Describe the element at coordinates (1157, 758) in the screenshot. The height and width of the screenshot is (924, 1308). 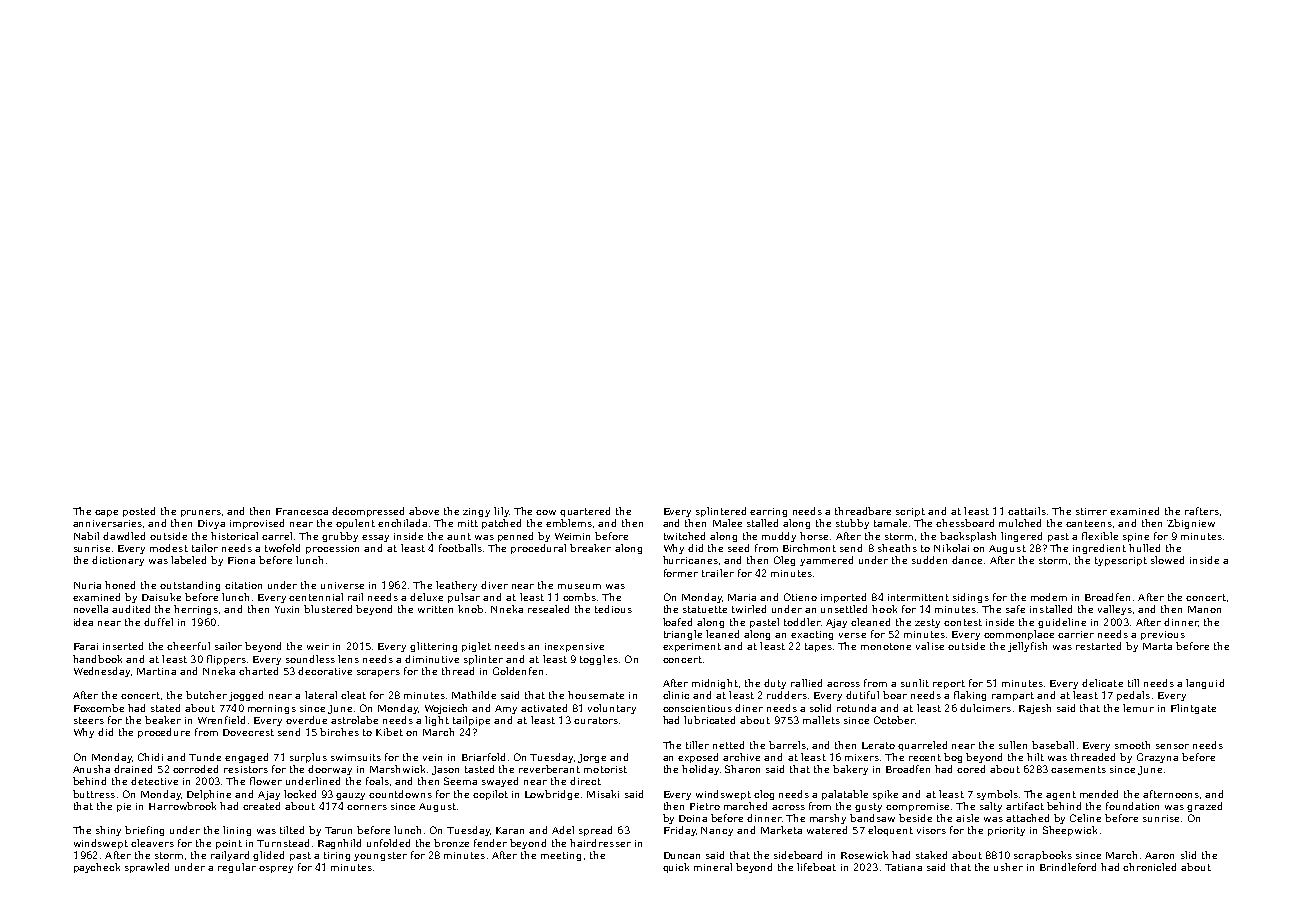
I see `Grazyna` at that location.
